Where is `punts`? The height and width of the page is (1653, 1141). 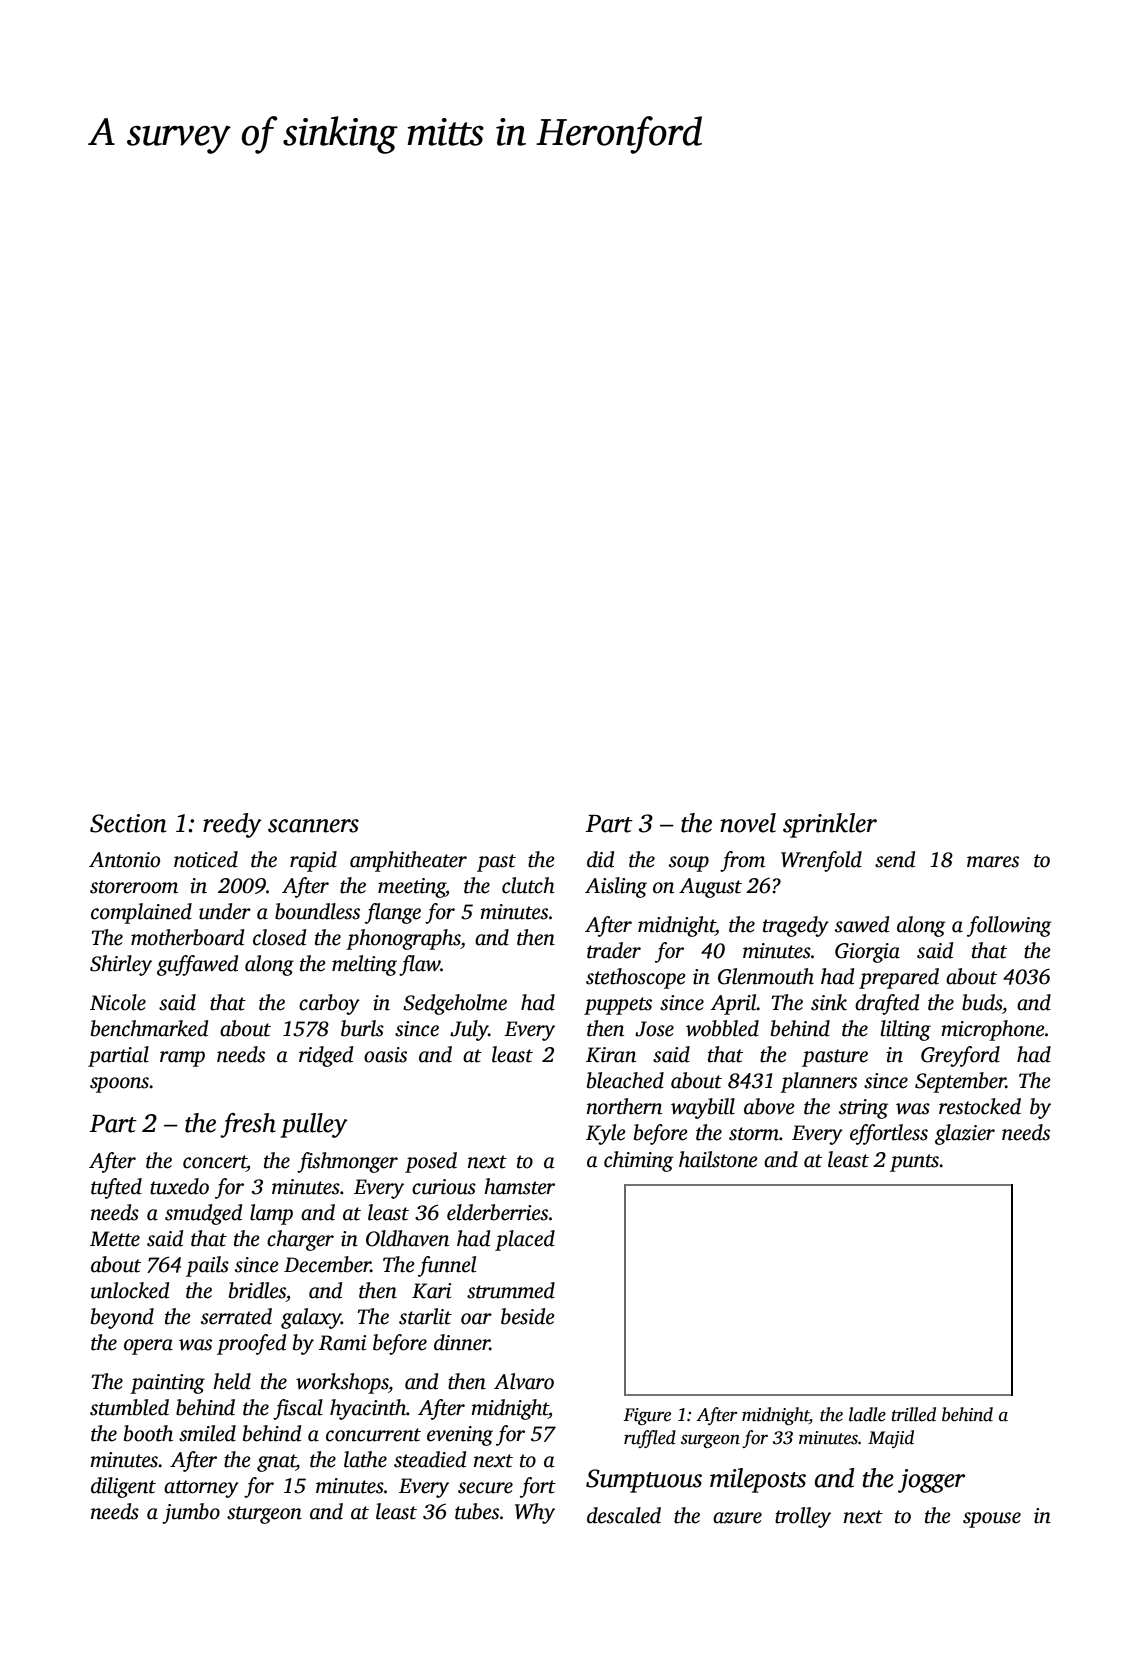
punts is located at coordinates (914, 1163).
